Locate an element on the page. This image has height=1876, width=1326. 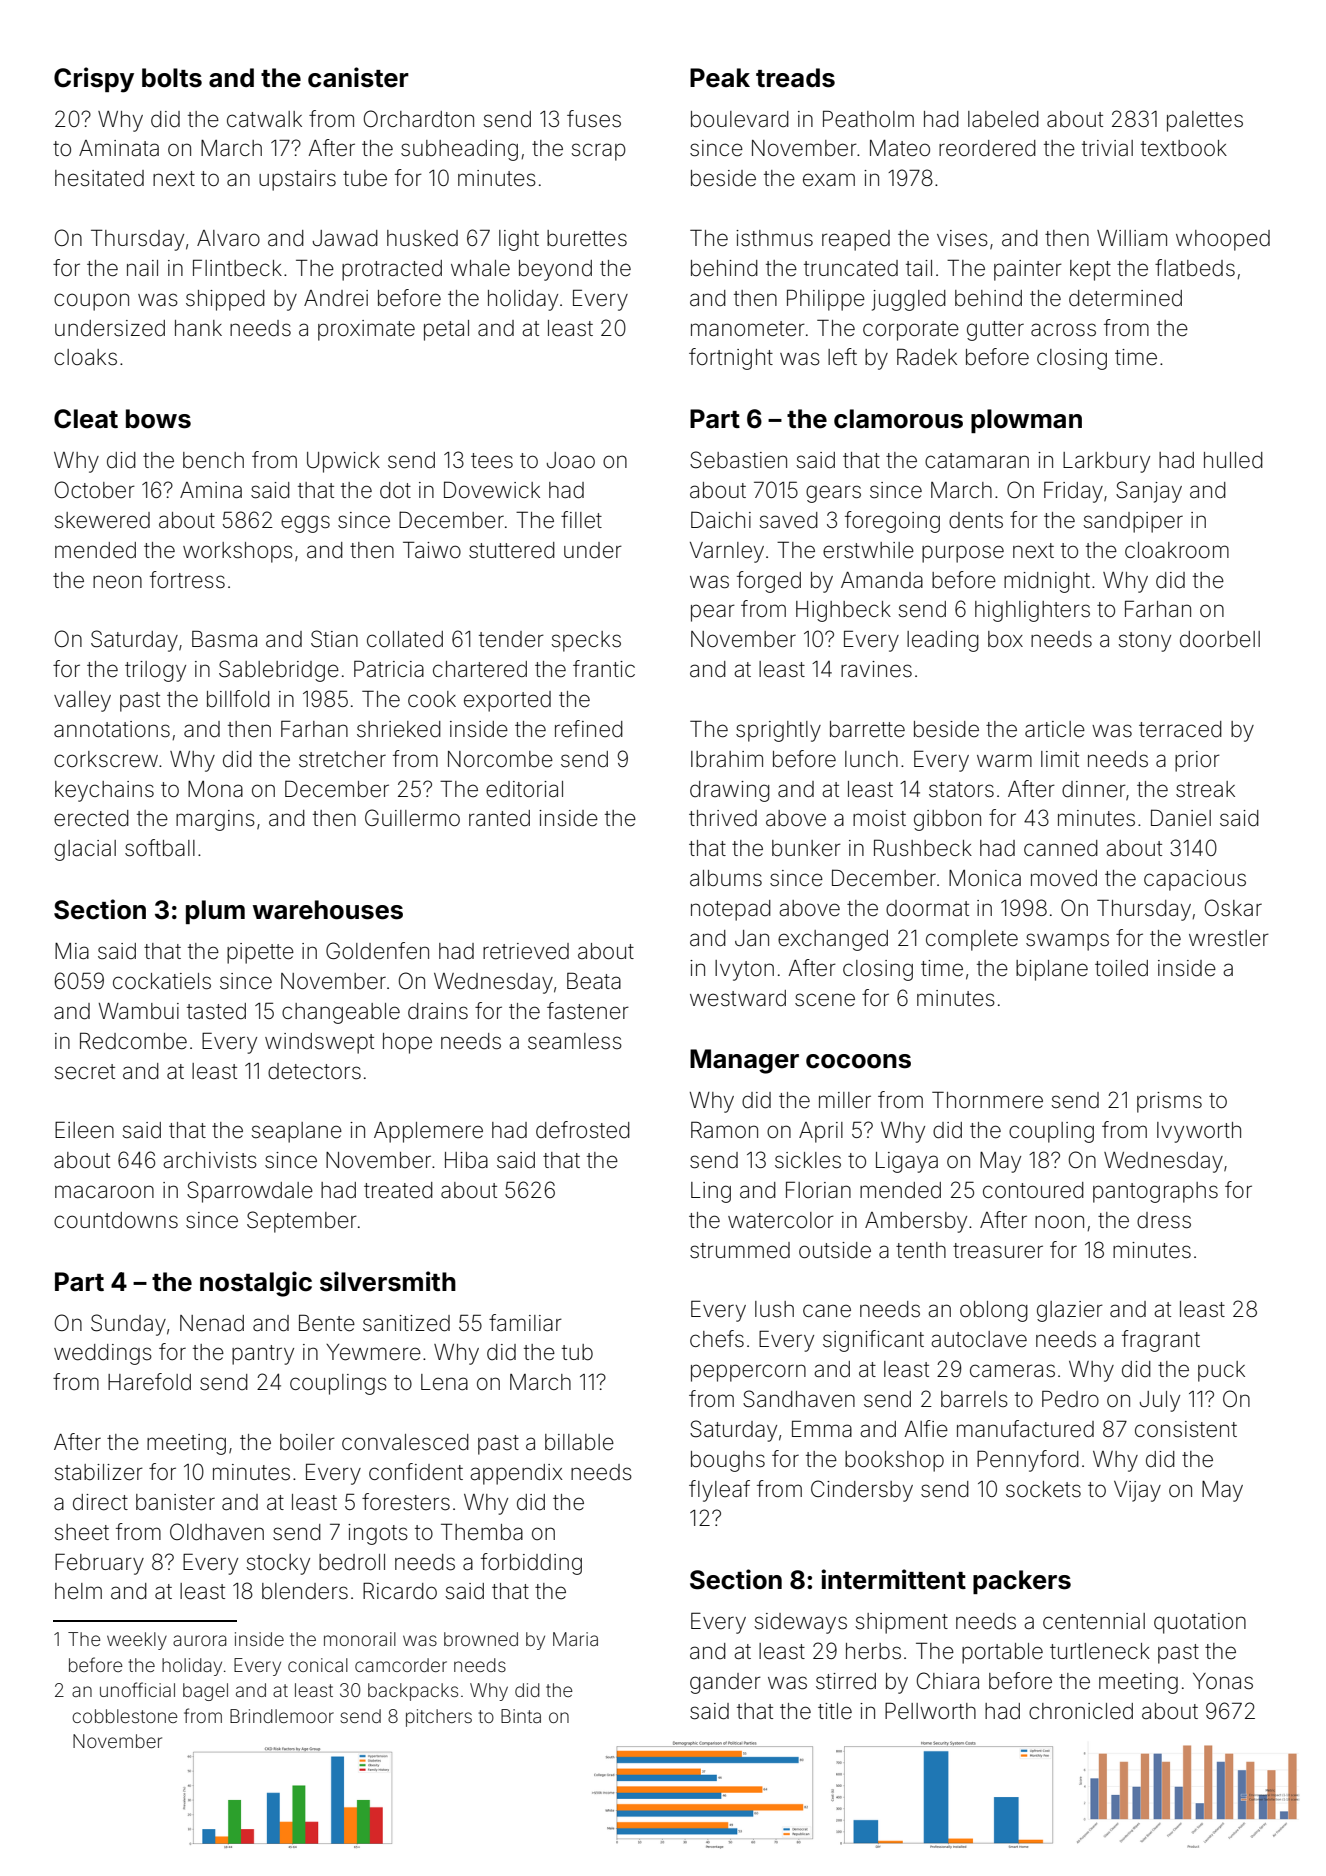
coupon is located at coordinates (91, 302).
